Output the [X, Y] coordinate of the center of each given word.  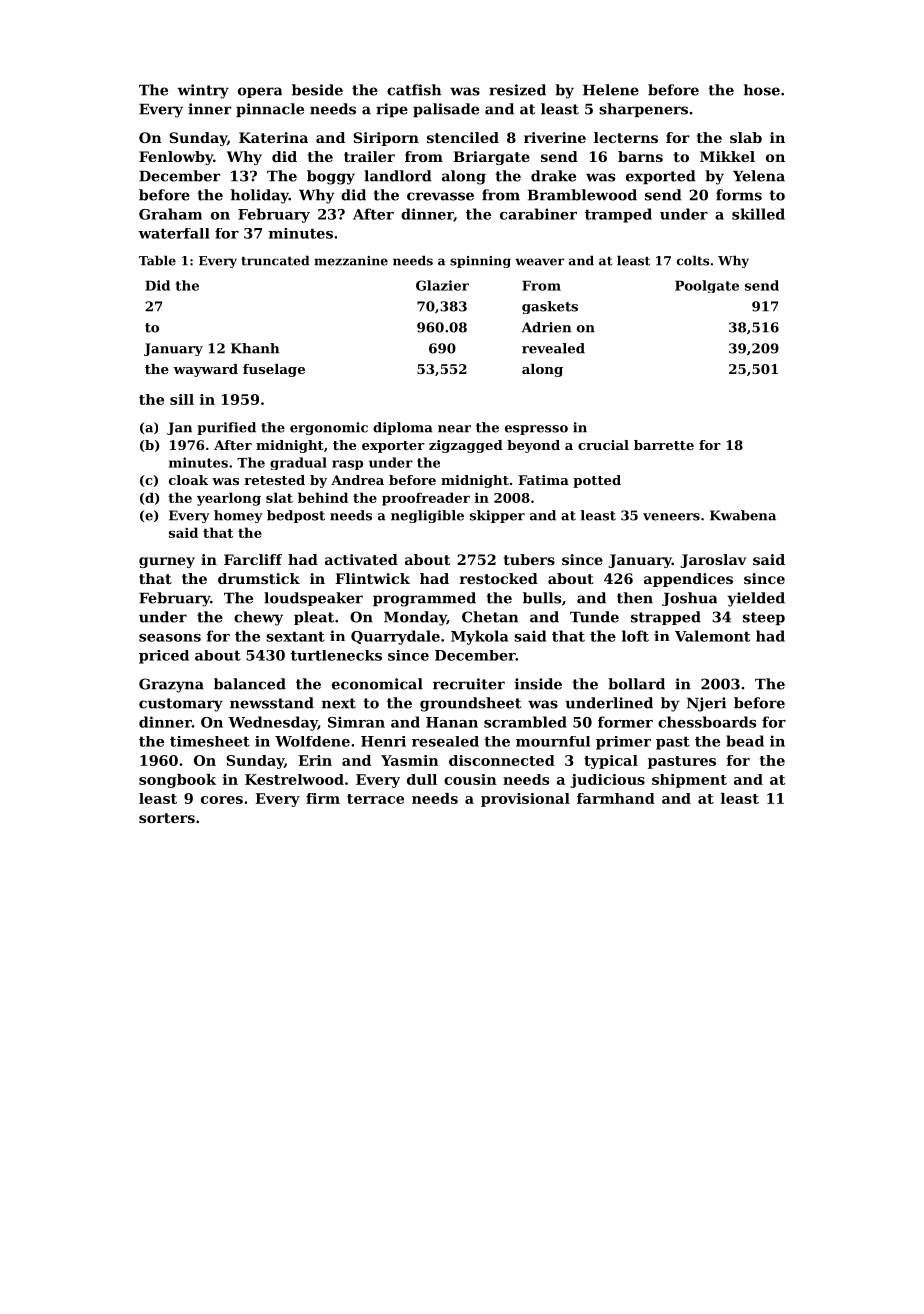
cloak [188, 480]
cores [222, 800]
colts [693, 260]
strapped [666, 618]
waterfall [174, 233]
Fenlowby [176, 158]
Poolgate [707, 286]
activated [361, 559]
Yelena [759, 176]
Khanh [255, 348]
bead [745, 741]
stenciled [463, 137]
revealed [553, 348]
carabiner [538, 214]
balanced [250, 684]
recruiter [469, 684]
